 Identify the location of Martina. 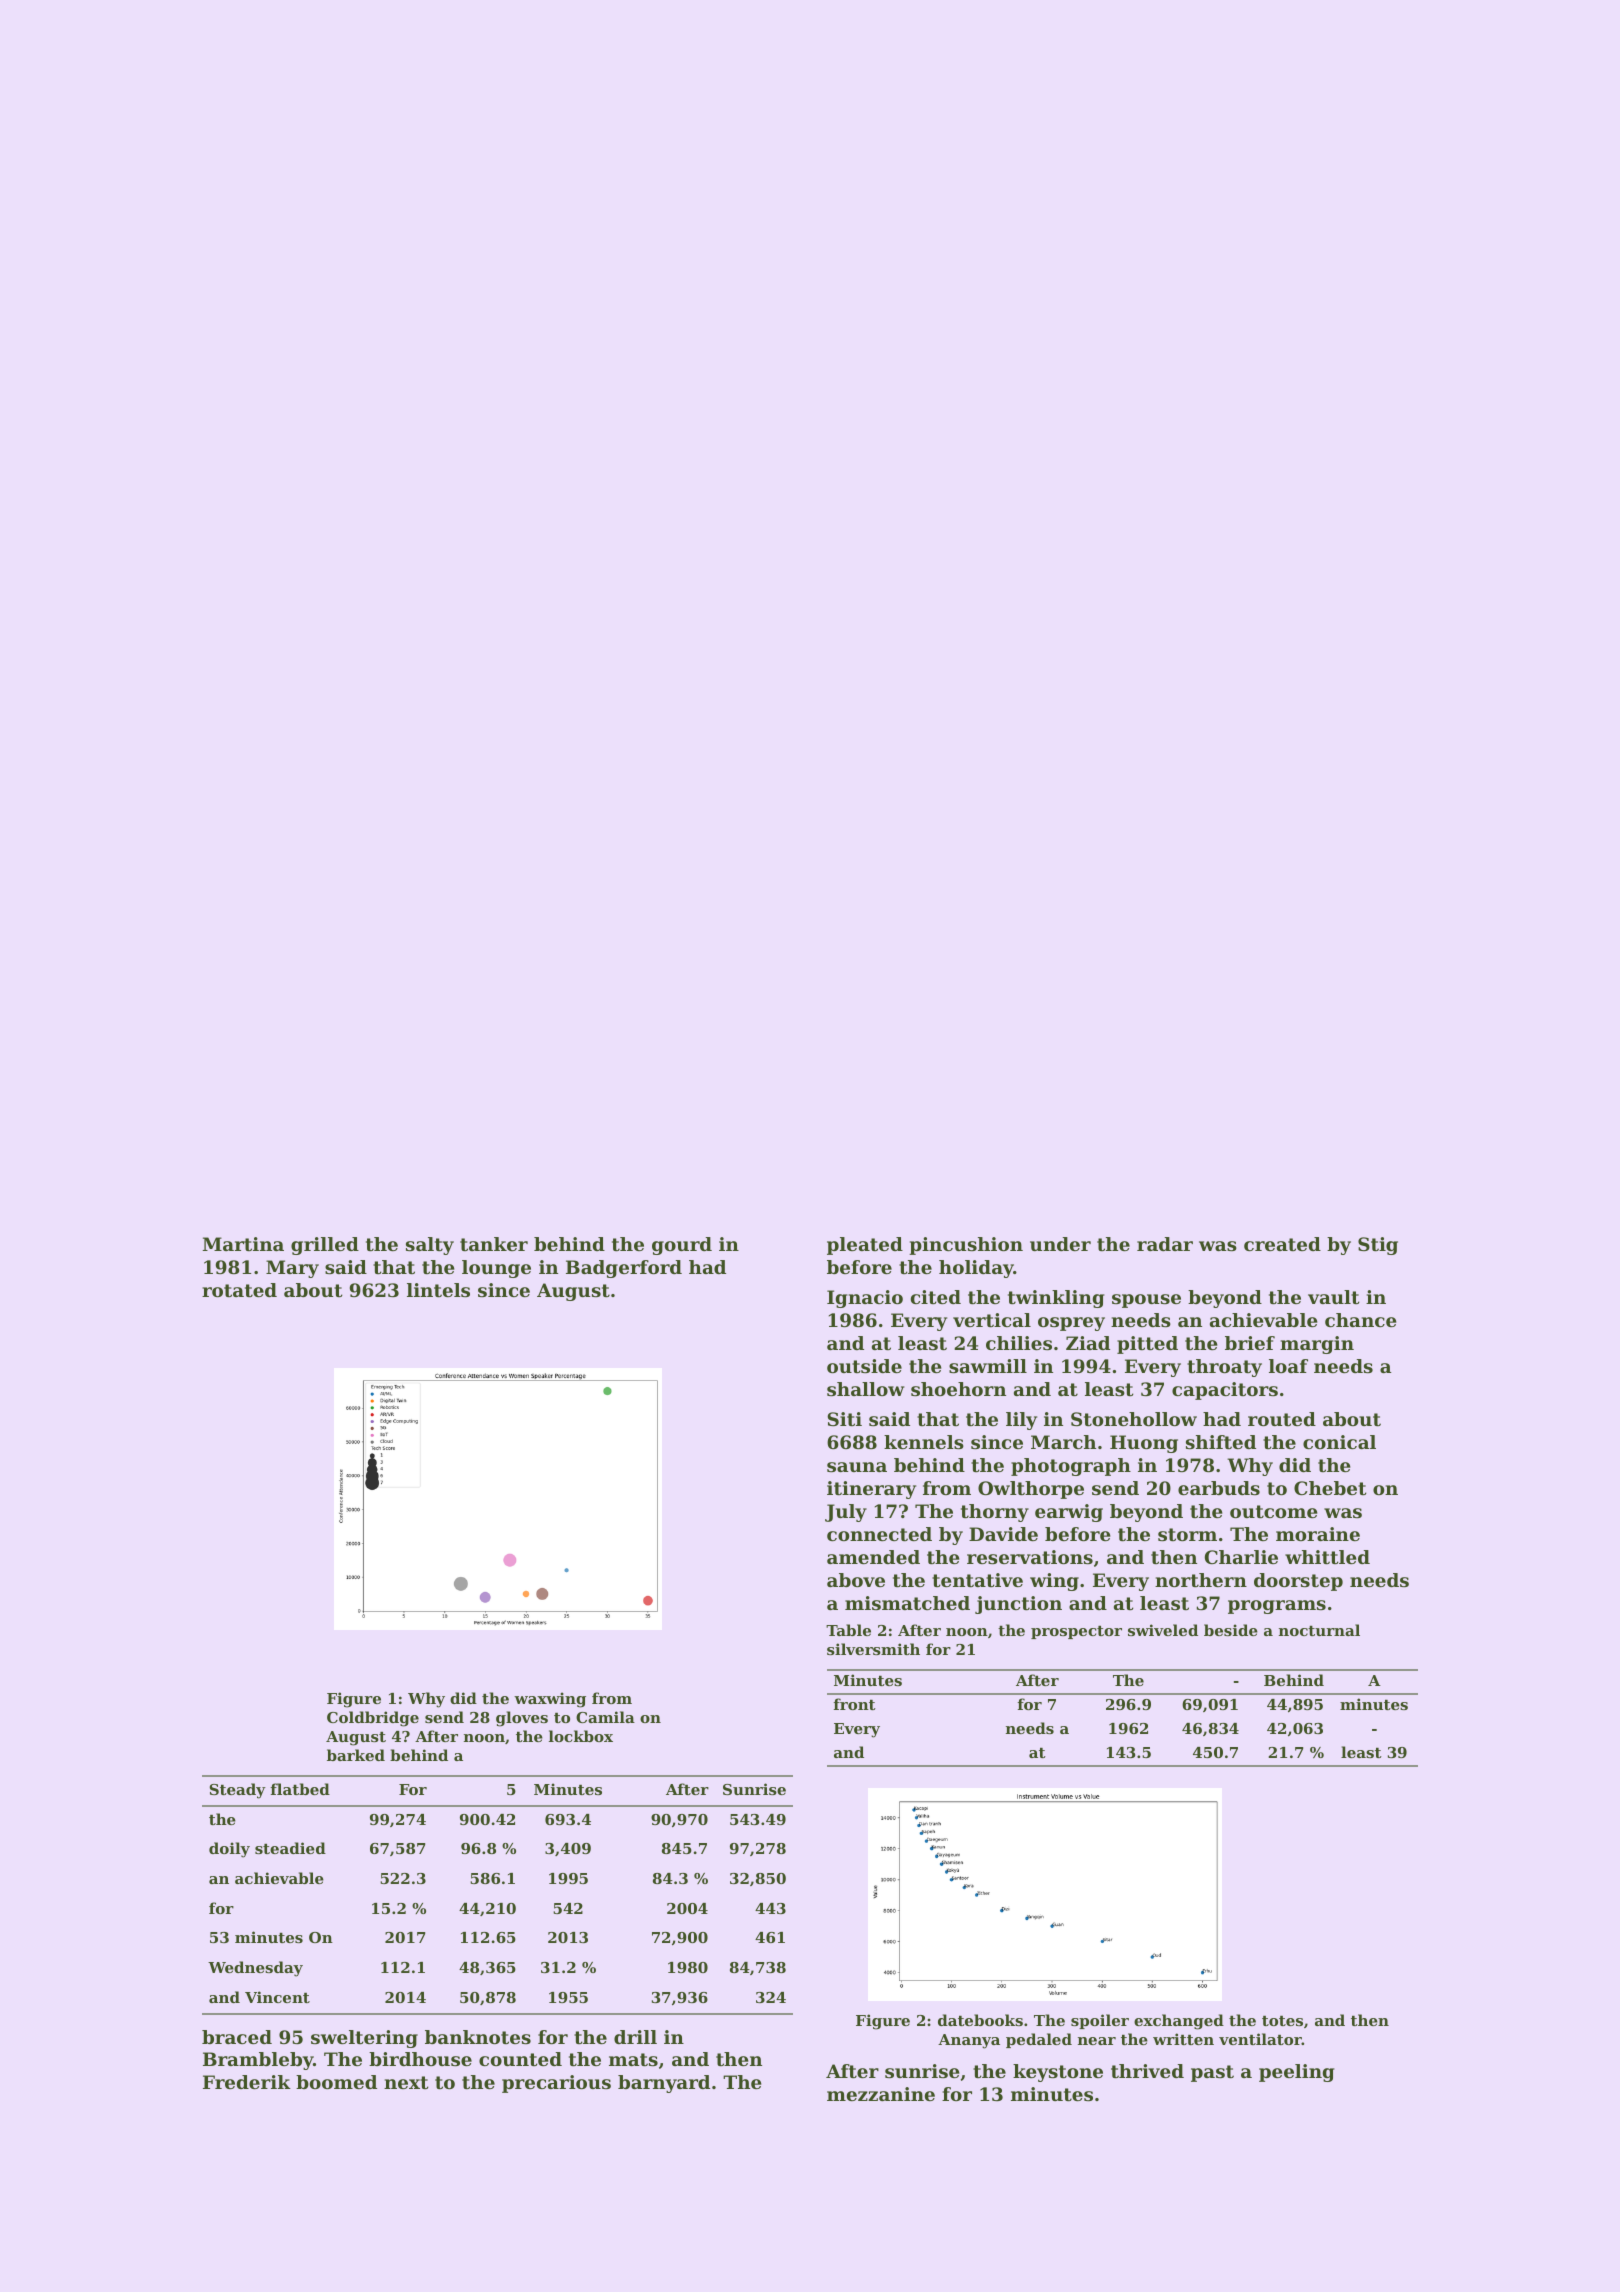
(243, 1244).
